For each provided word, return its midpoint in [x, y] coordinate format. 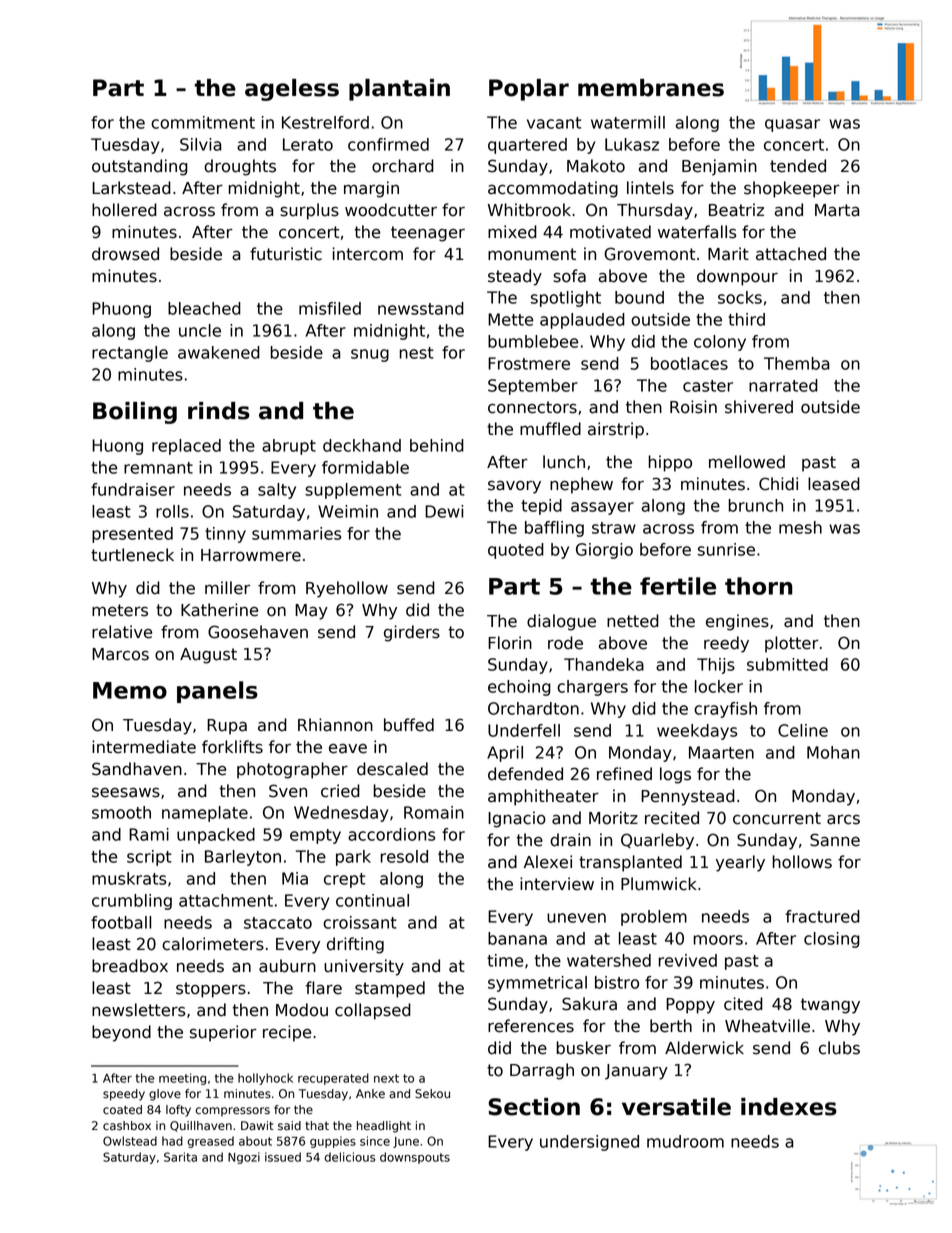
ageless [292, 90]
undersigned [589, 1143]
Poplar [529, 90]
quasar [792, 125]
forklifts [232, 747]
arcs [843, 820]
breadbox [130, 966]
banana [517, 938]
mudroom [685, 1141]
